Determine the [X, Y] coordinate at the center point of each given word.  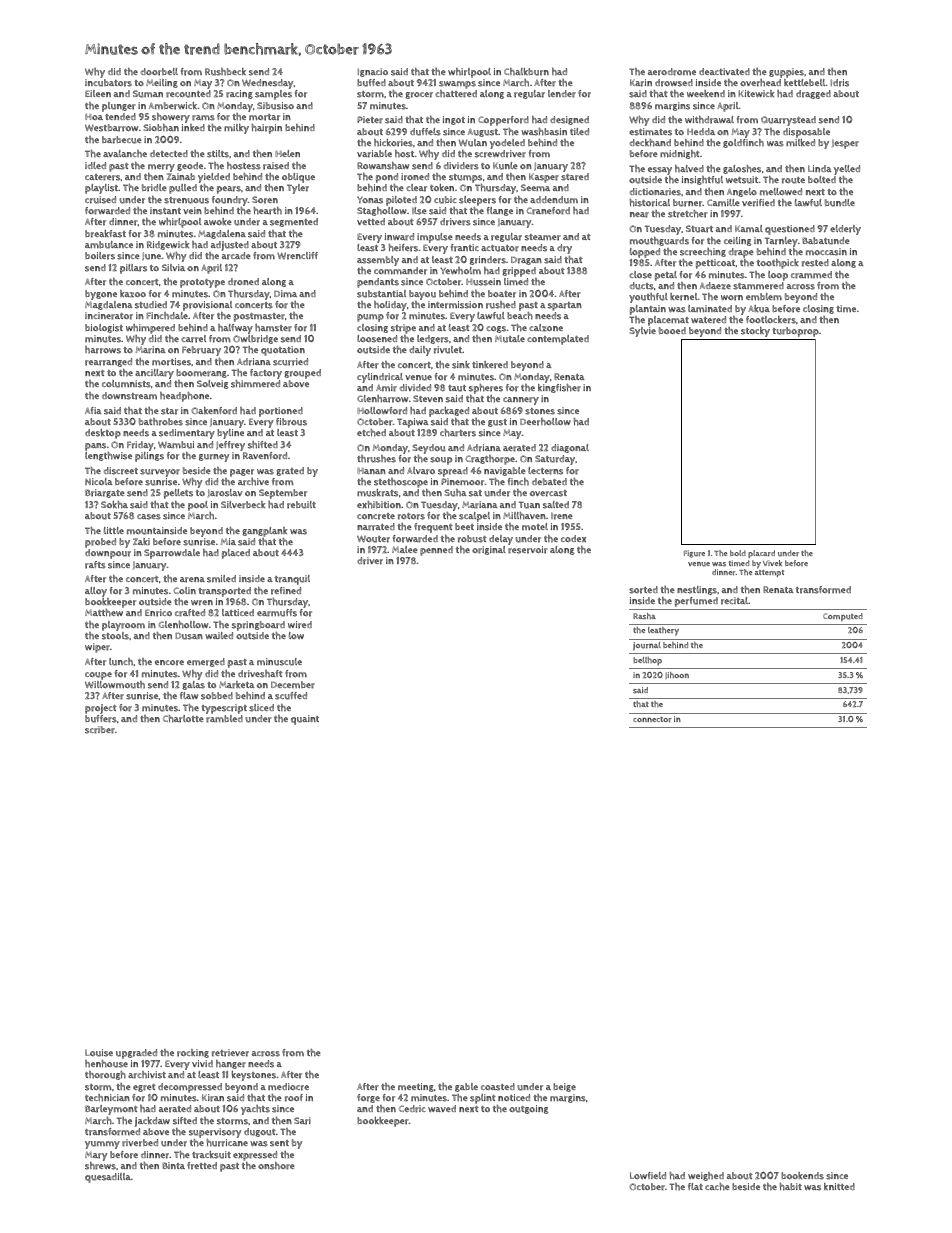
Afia [93, 410]
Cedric [412, 1109]
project [101, 709]
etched [371, 433]
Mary [96, 1156]
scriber [100, 730]
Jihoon [677, 675]
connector [652, 720]
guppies [786, 73]
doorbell [159, 72]
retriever [230, 1053]
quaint [305, 720]
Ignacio [372, 72]
